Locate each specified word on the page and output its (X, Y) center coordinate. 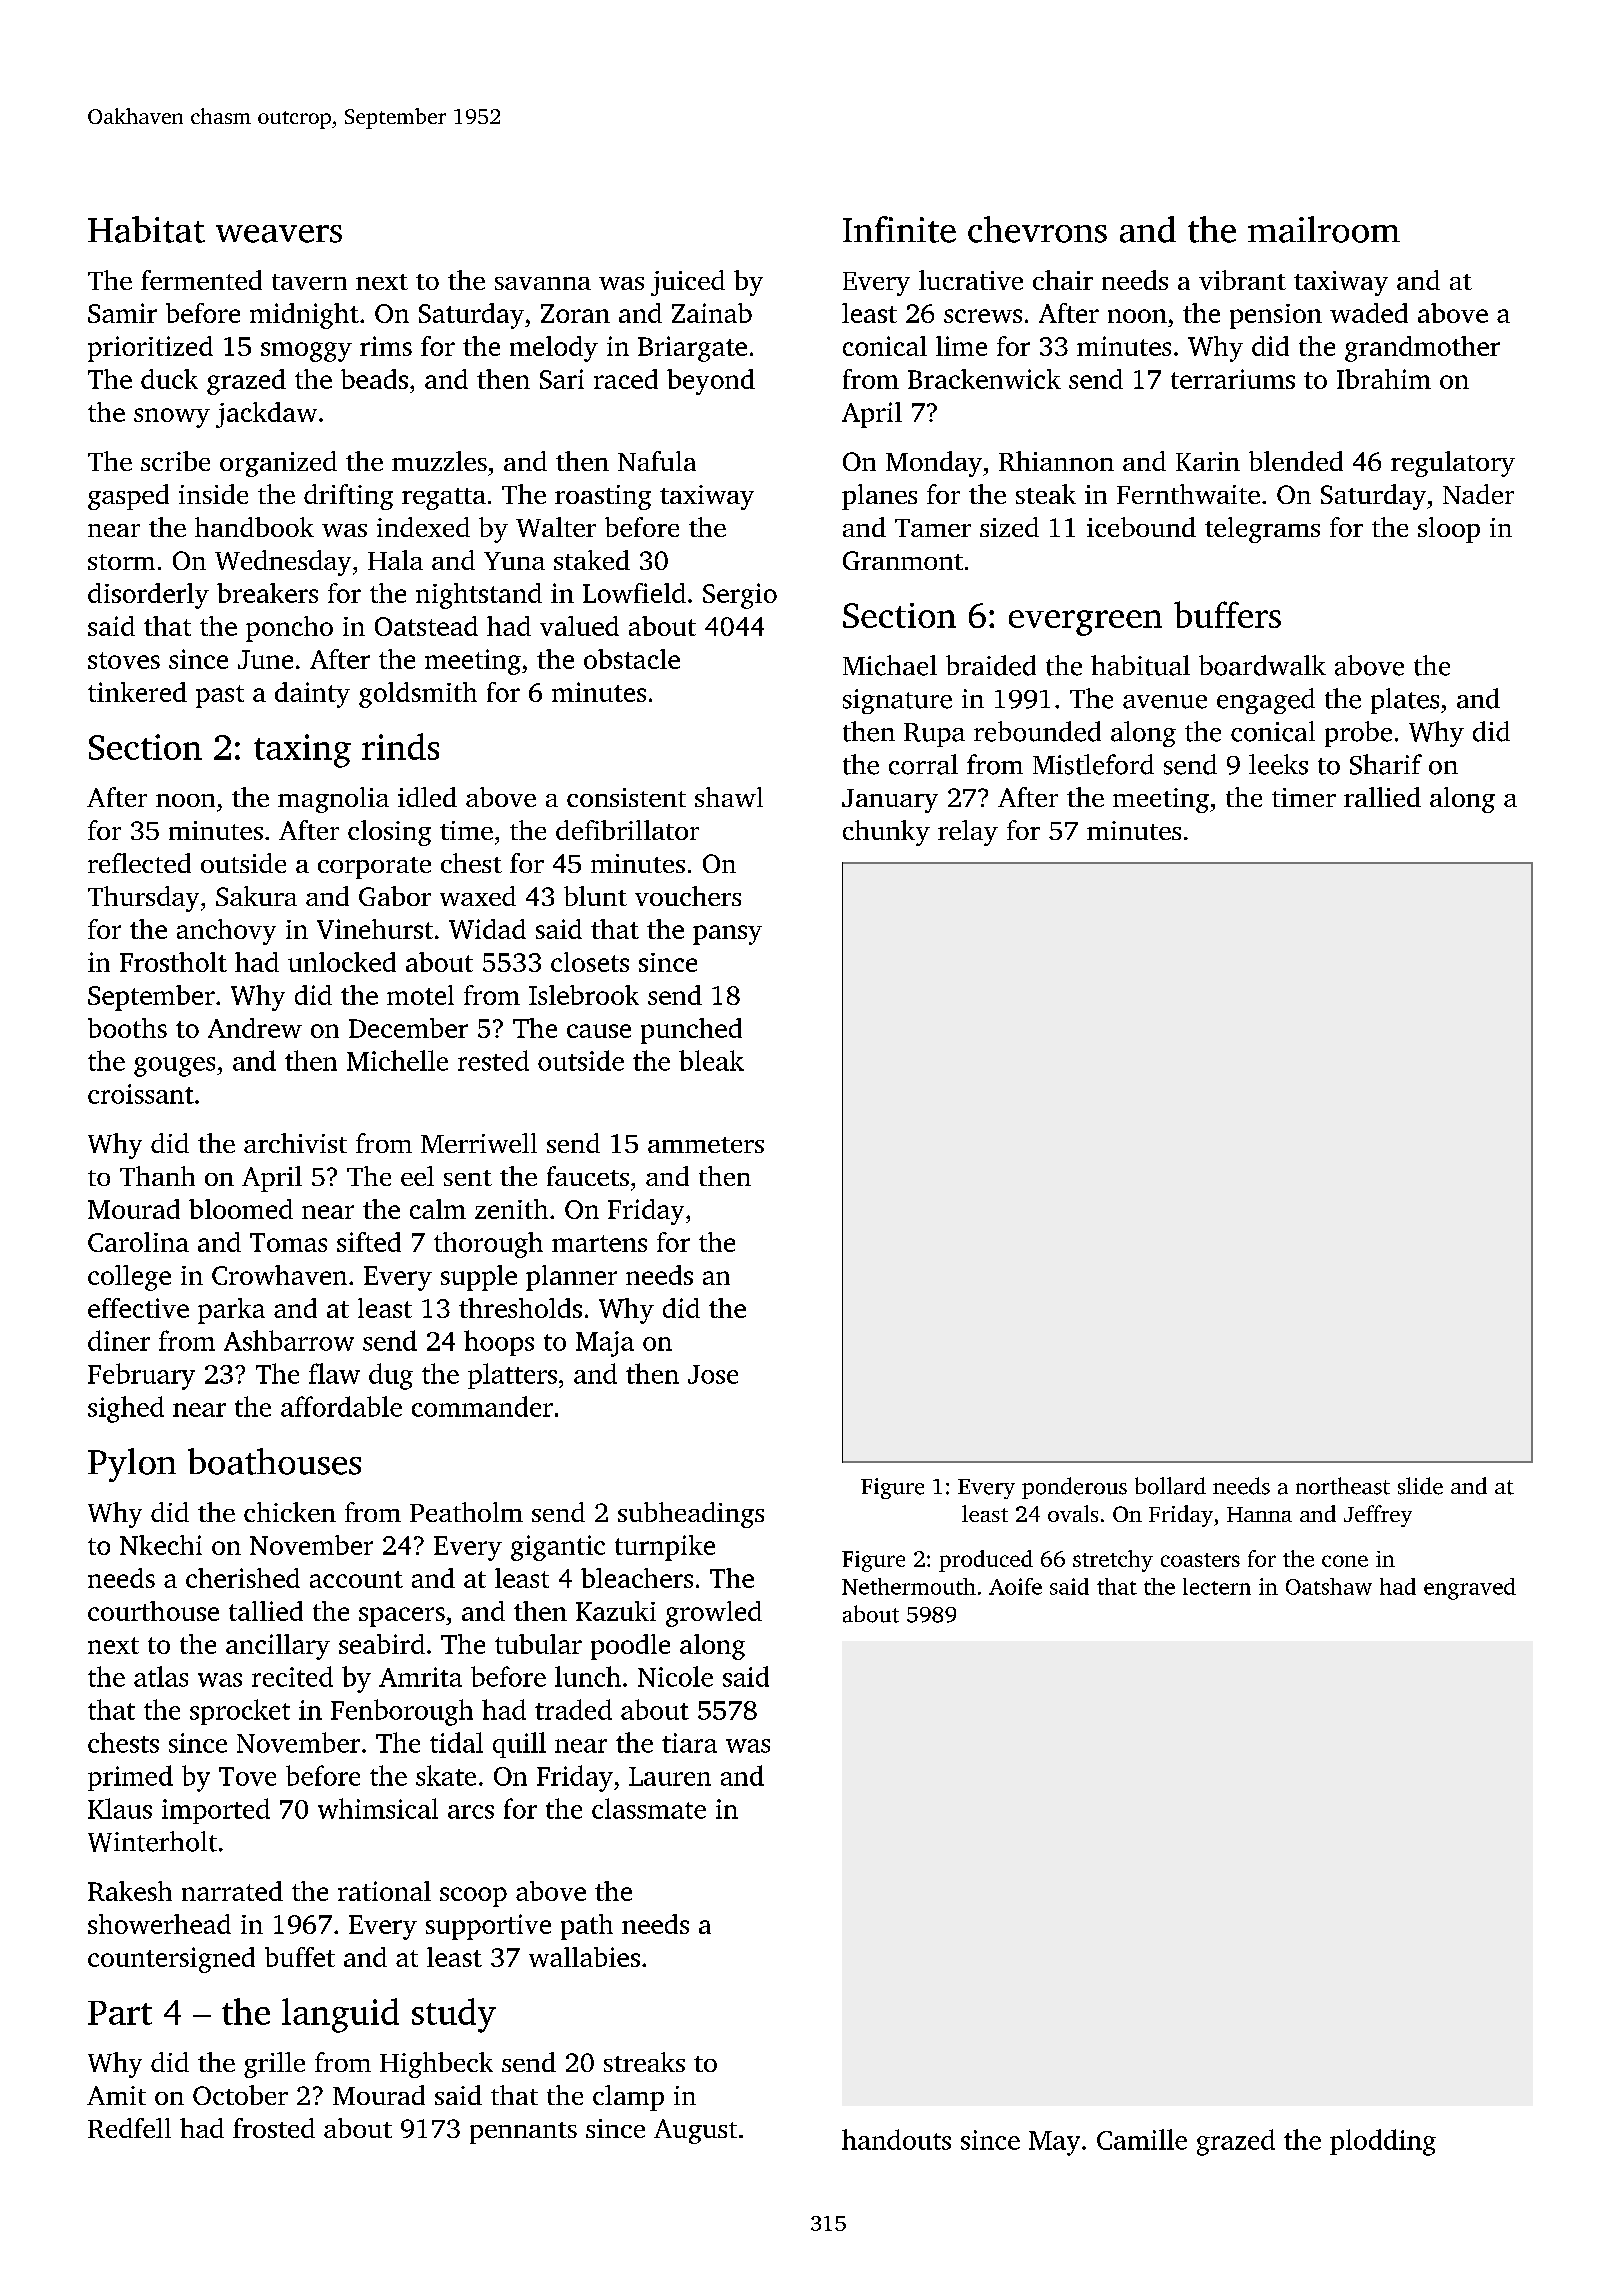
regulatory (1453, 464)
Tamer (933, 528)
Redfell (129, 2128)
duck (169, 379)
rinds (400, 746)
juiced (688, 283)
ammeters (706, 1145)
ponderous (1074, 1488)
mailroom (1324, 229)
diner (119, 1340)
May (1054, 2143)
